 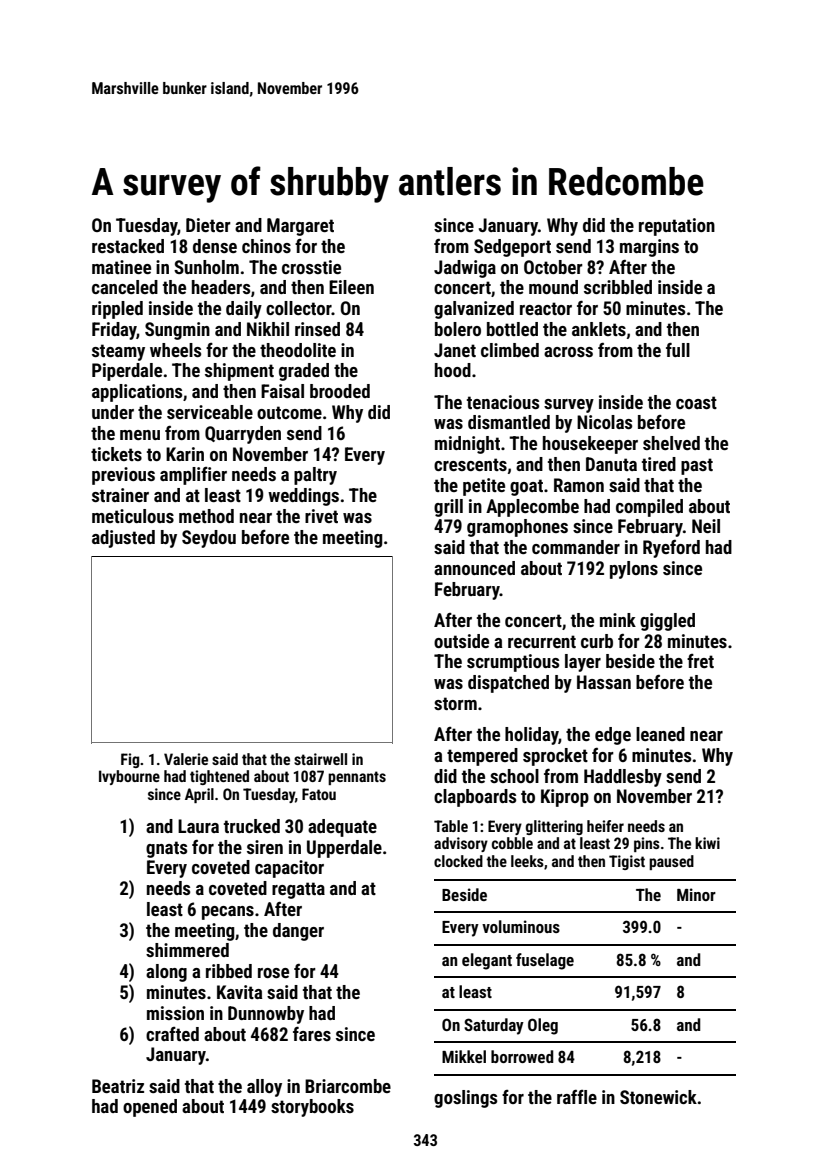 What do you see at coordinates (348, 1086) in the screenshot?
I see `Briarcombe` at bounding box center [348, 1086].
